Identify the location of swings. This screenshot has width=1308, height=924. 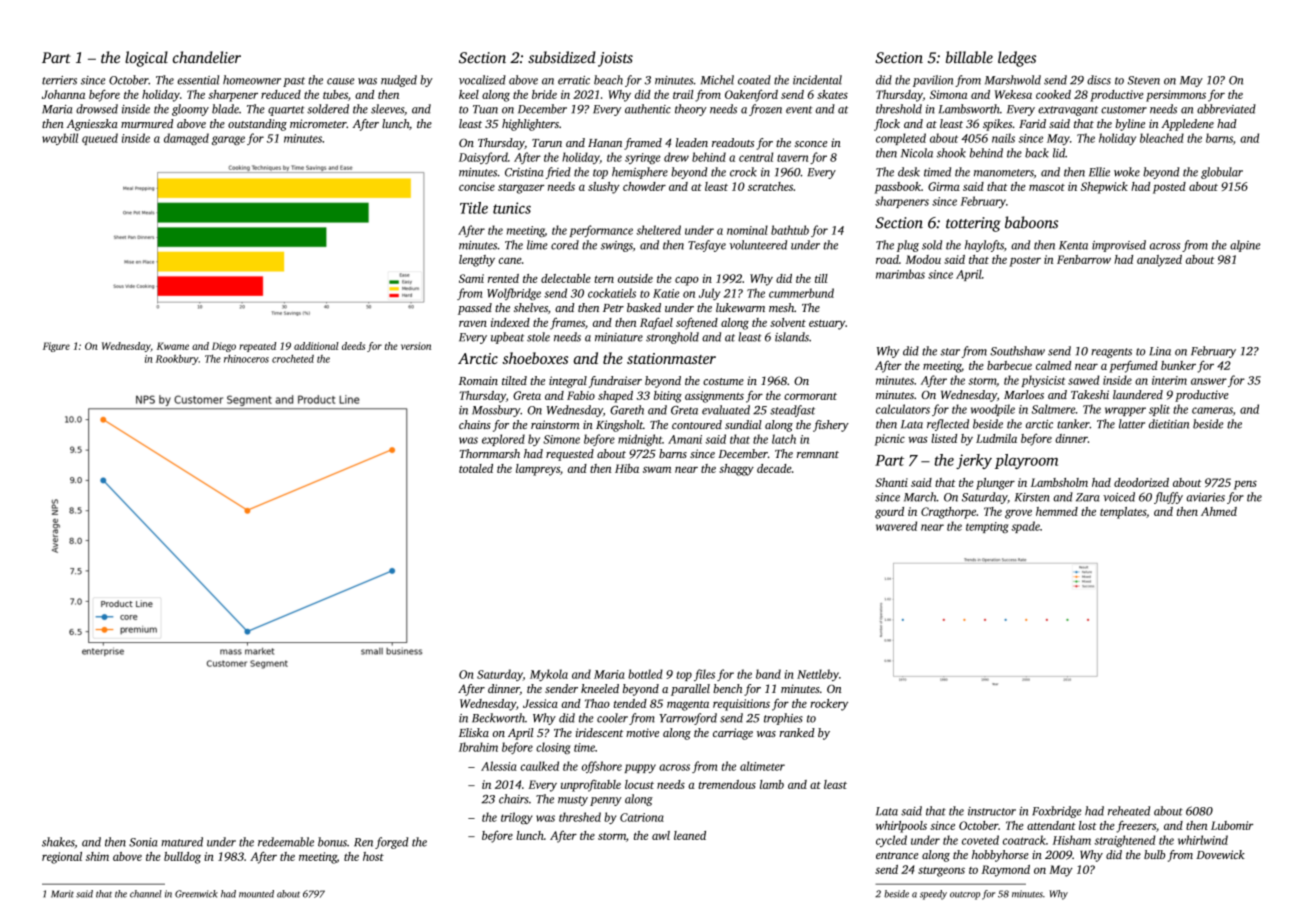
(617, 246).
